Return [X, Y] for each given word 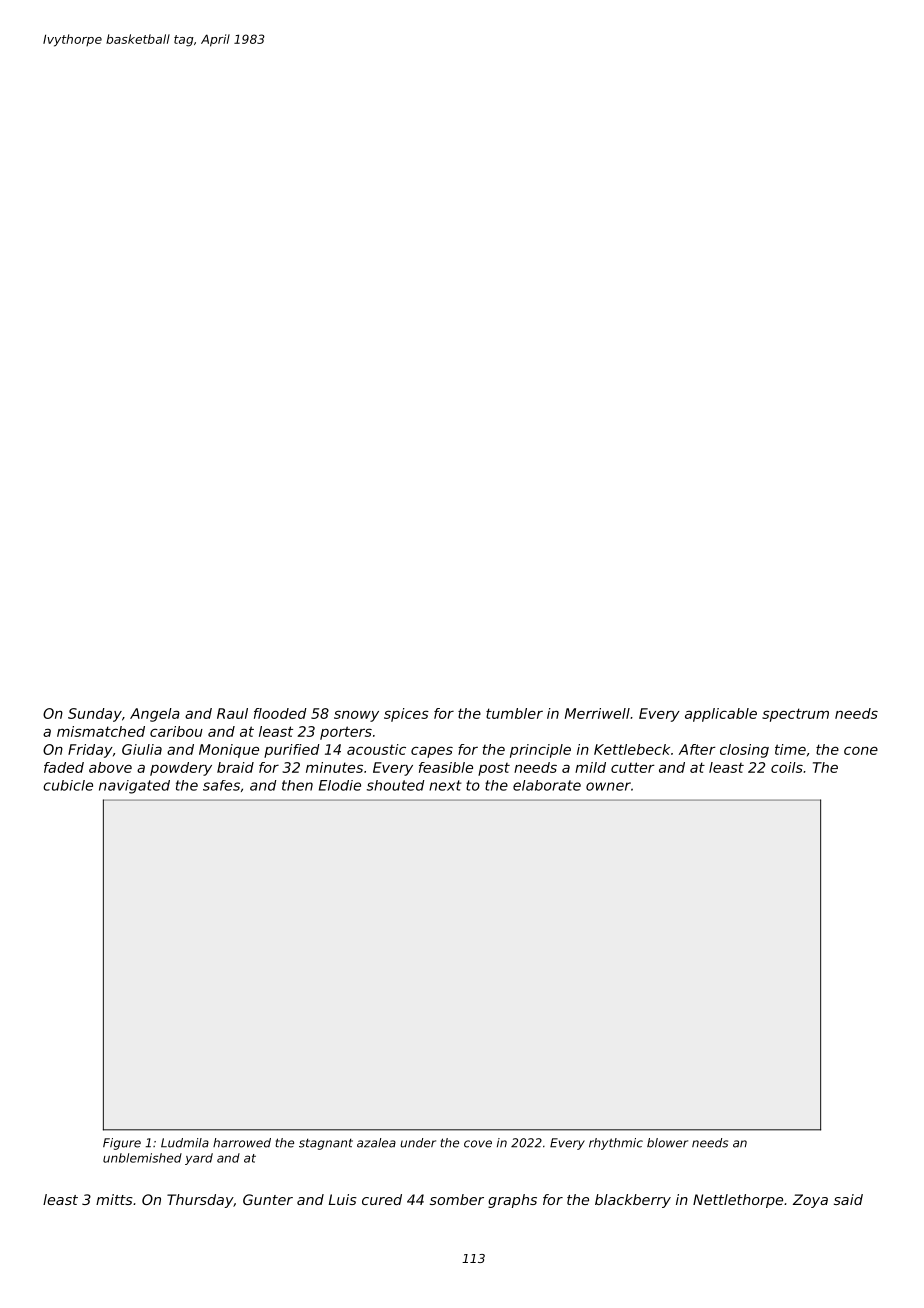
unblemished [142, 1158]
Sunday [95, 715]
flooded [280, 713]
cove [478, 1144]
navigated [134, 787]
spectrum [795, 715]
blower [667, 1143]
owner [608, 786]
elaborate [547, 785]
